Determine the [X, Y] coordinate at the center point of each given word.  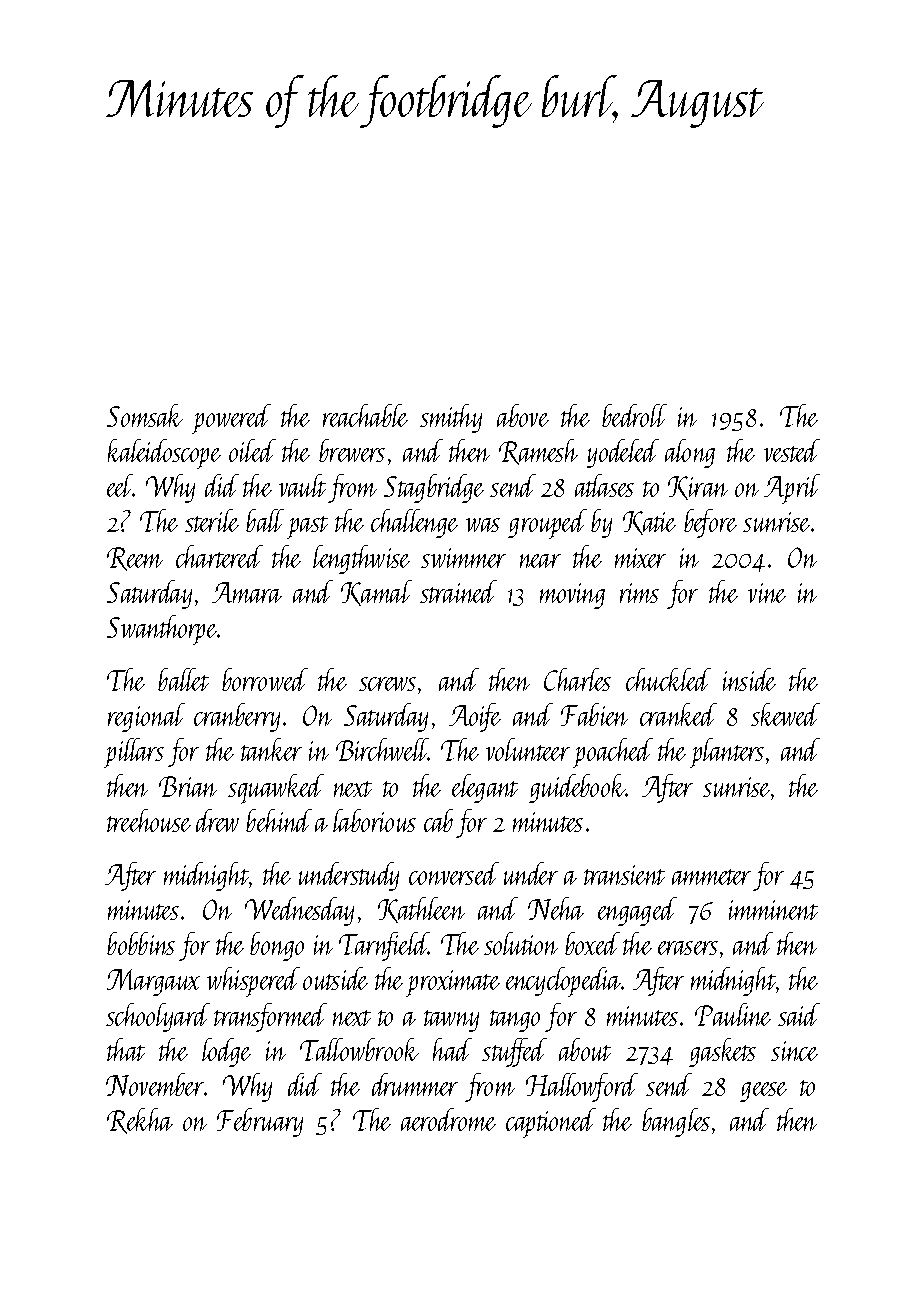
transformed [270, 1017]
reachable [365, 415]
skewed [785, 714]
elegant [485, 788]
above [523, 415]
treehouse [149, 820]
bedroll [634, 415]
